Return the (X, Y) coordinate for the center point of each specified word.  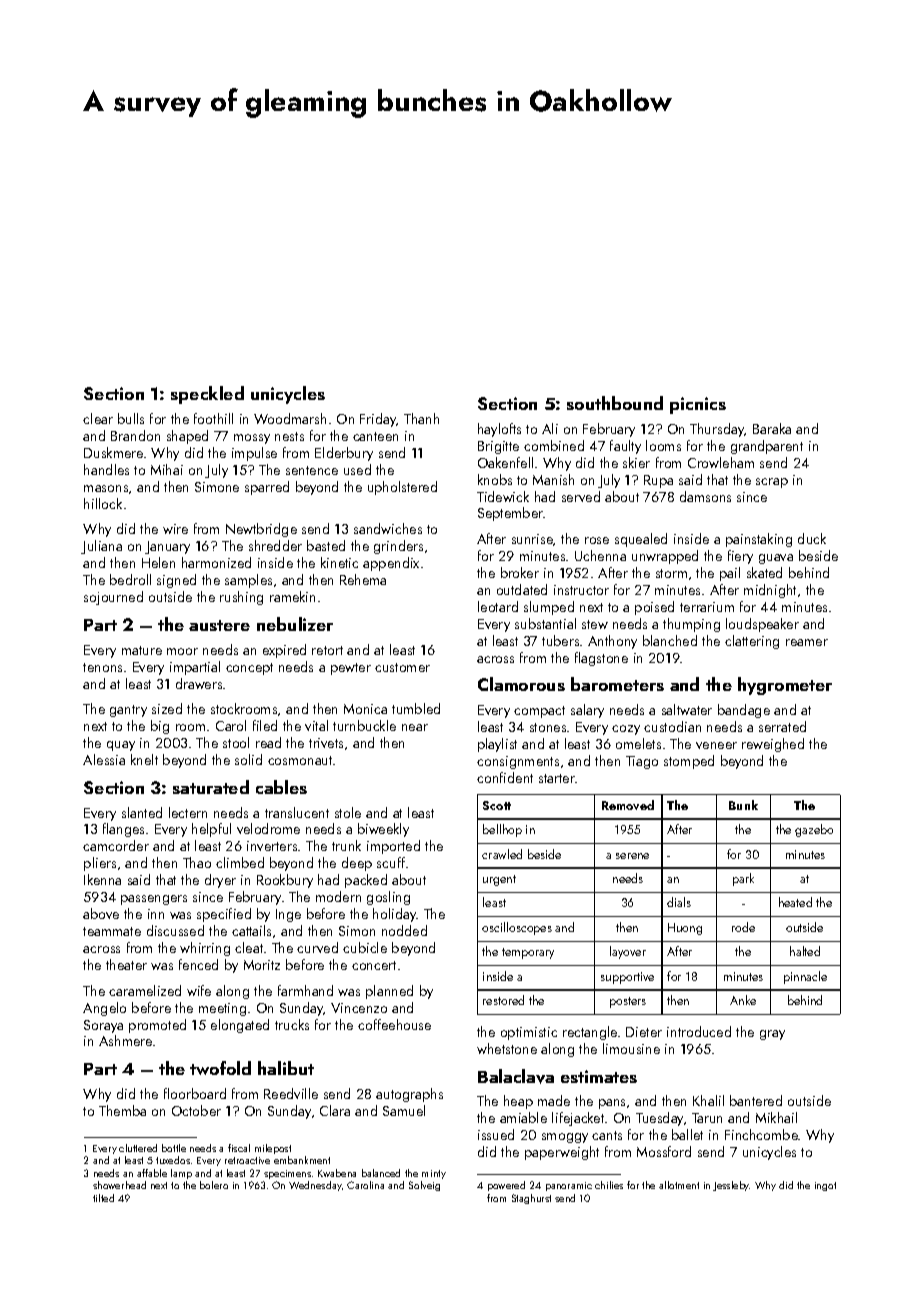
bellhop (502, 830)
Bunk (743, 805)
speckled (207, 395)
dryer (220, 881)
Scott (497, 805)
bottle (174, 1148)
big (160, 727)
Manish (553, 479)
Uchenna (600, 555)
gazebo (814, 830)
